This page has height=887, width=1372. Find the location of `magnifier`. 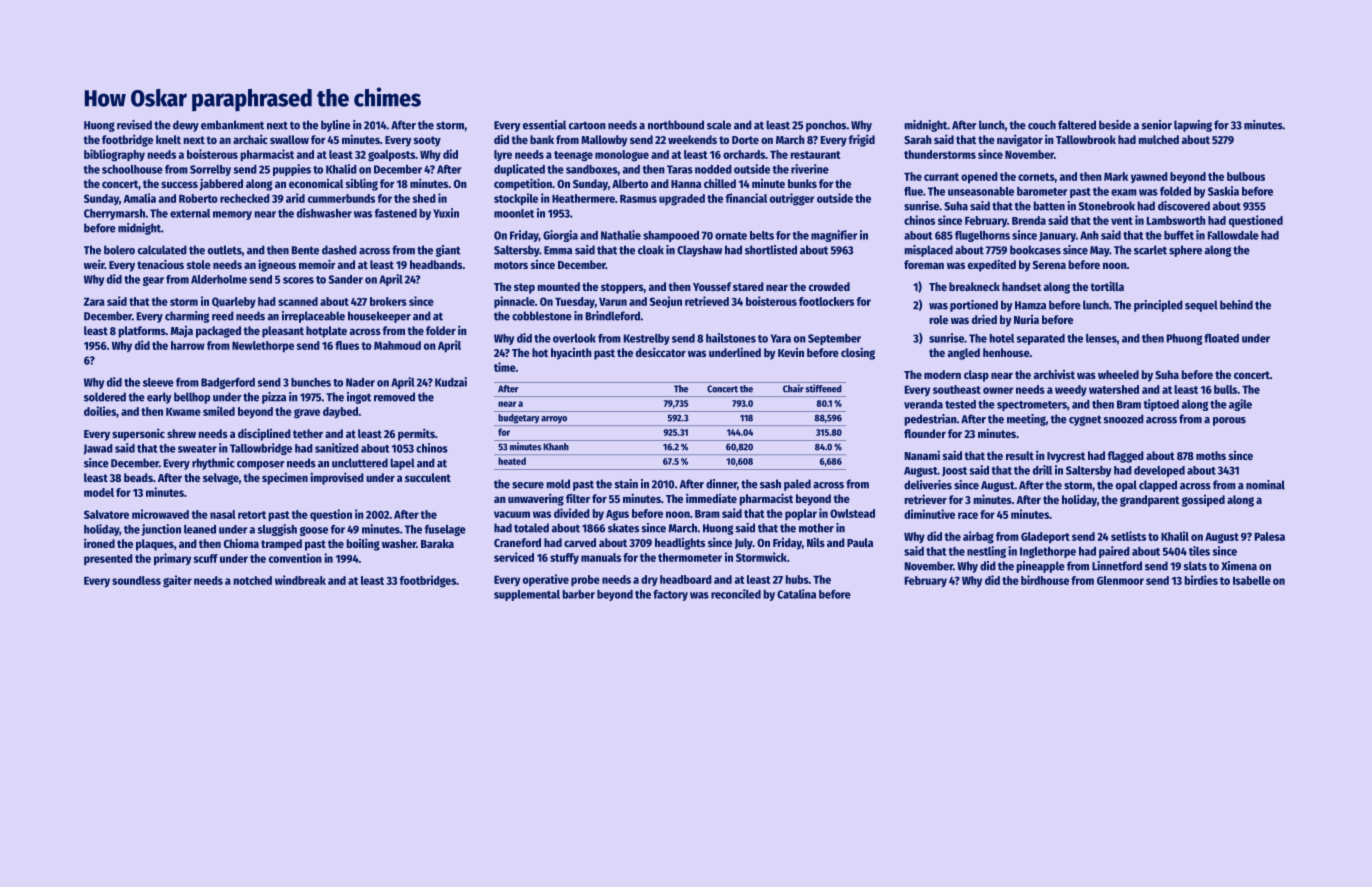

magnifier is located at coordinates (834, 236).
